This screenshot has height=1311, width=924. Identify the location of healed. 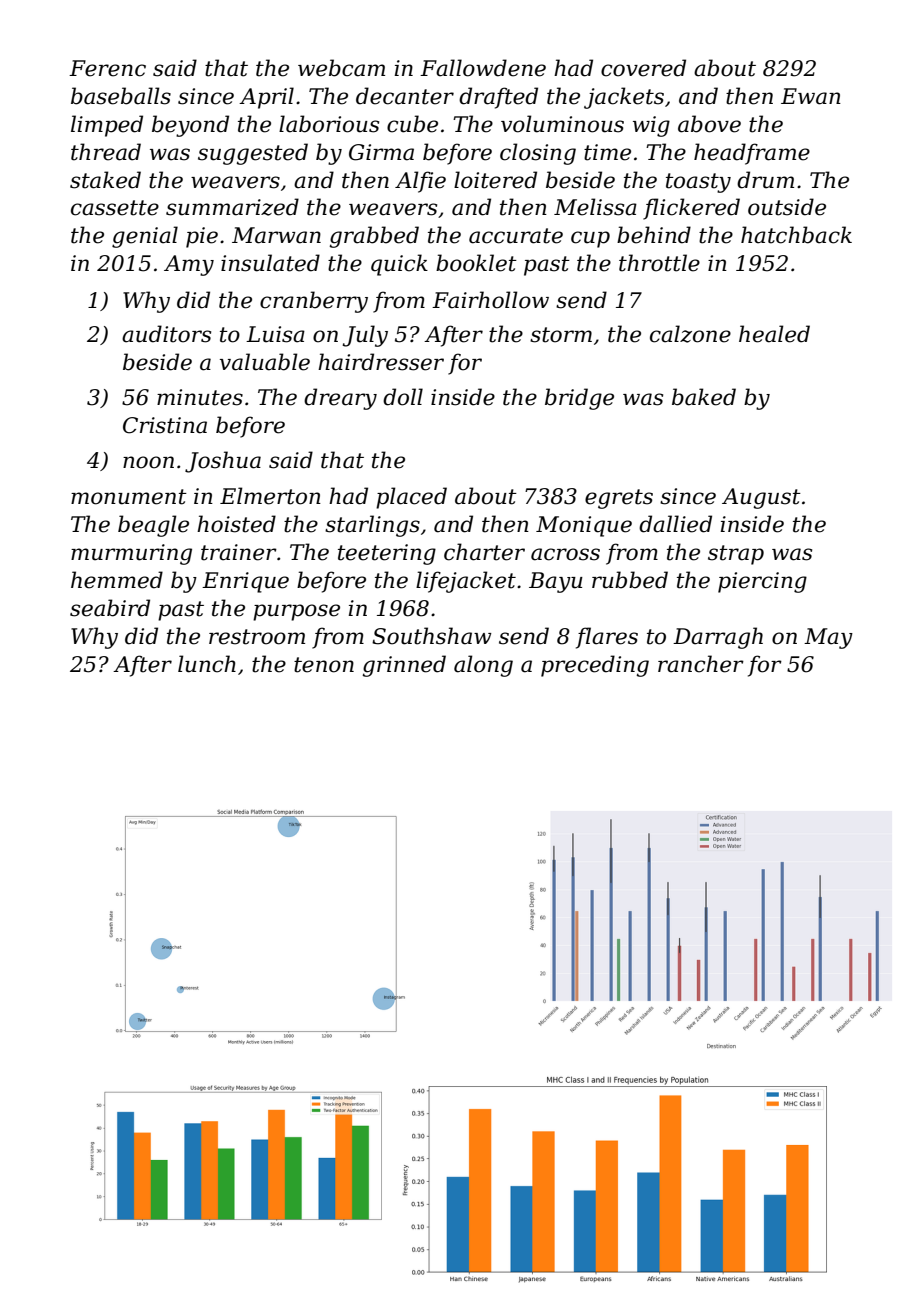
(774, 334).
